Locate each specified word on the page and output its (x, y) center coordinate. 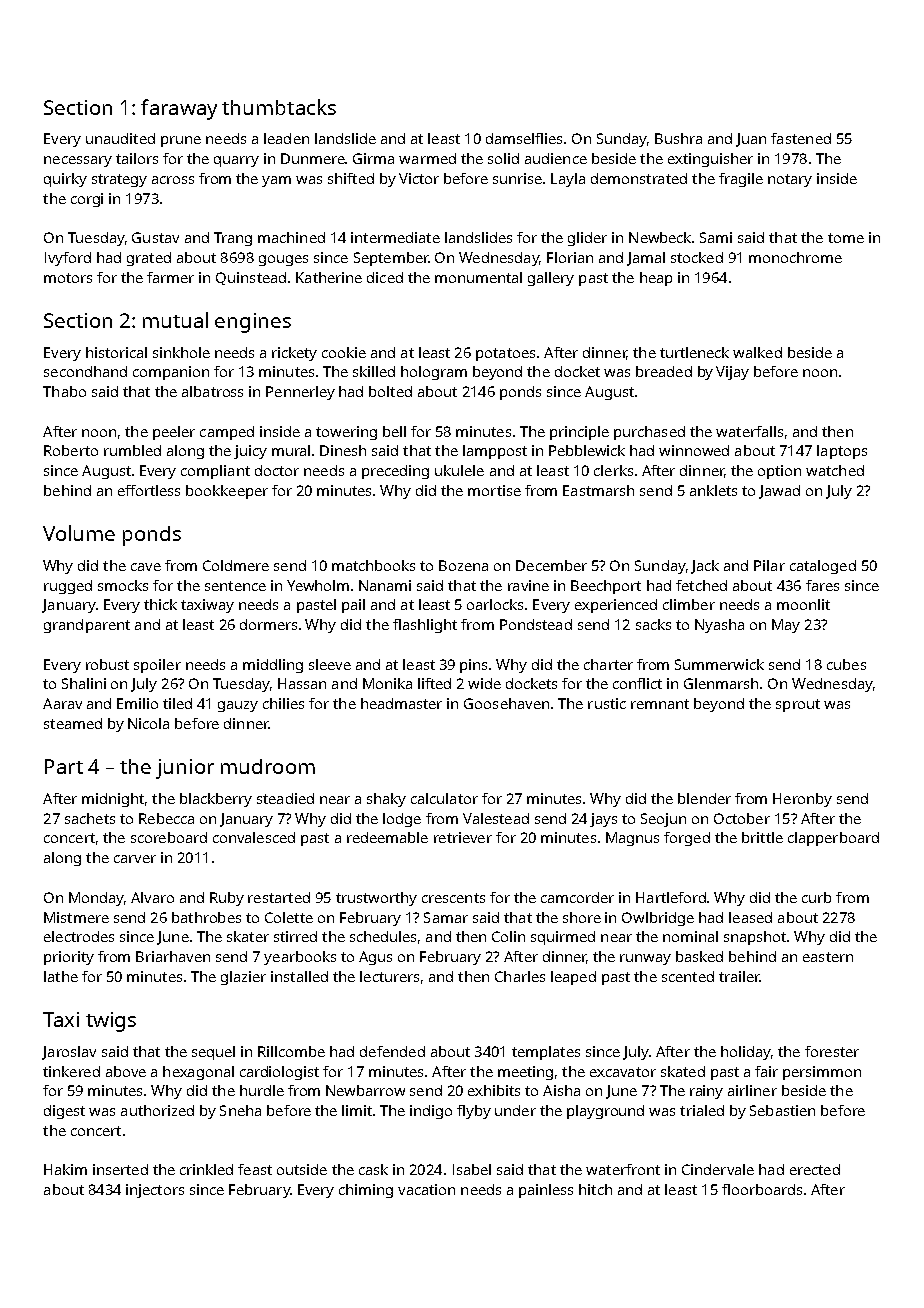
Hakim (65, 1169)
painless (546, 1191)
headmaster (401, 703)
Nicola (148, 723)
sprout (798, 705)
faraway (179, 109)
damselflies (524, 138)
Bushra (678, 138)
